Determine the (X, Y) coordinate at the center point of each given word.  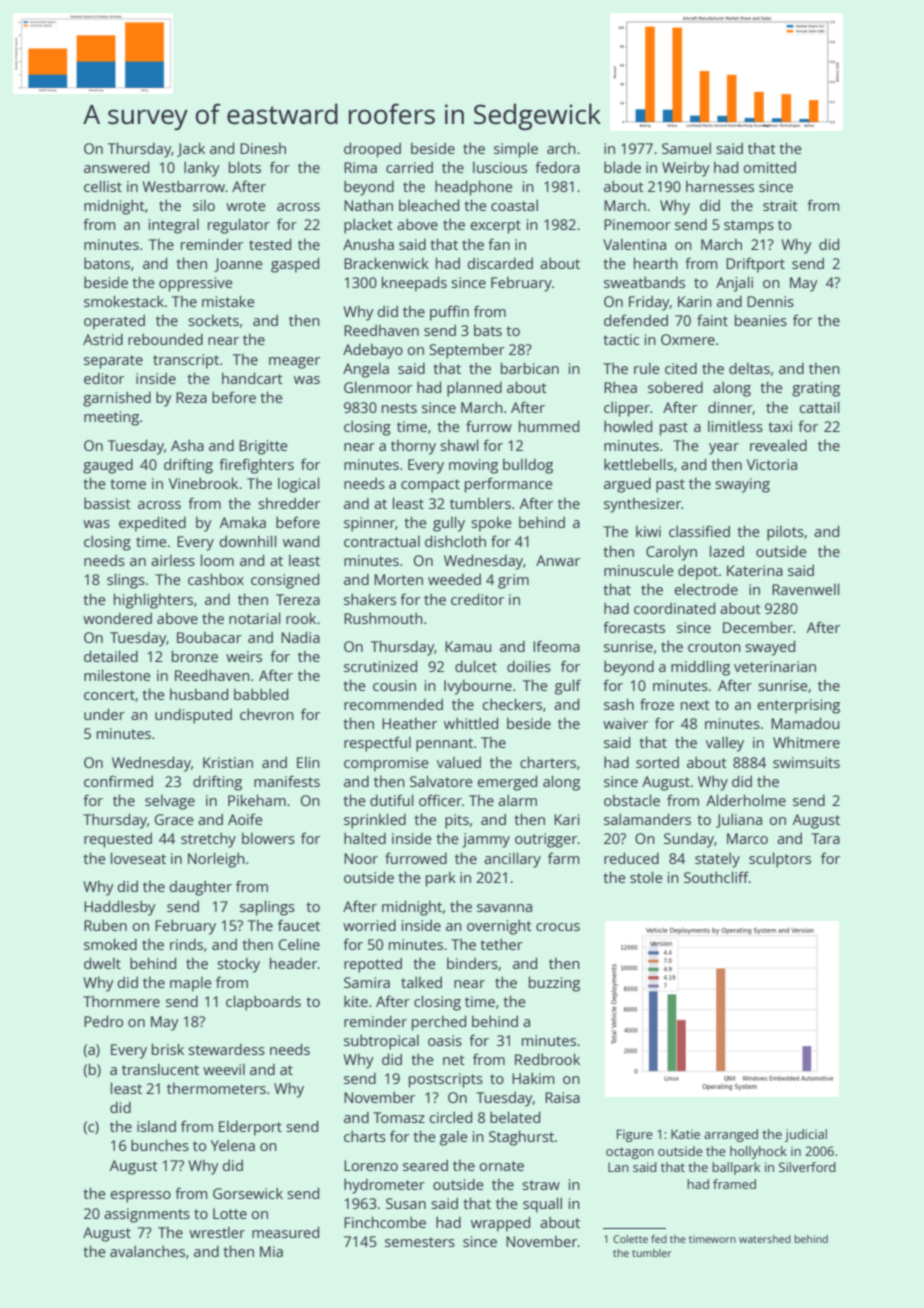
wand (301, 541)
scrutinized (380, 666)
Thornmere (121, 1001)
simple (516, 150)
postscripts (446, 1080)
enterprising (798, 706)
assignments (147, 1215)
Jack (191, 149)
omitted (769, 167)
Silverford (807, 1167)
